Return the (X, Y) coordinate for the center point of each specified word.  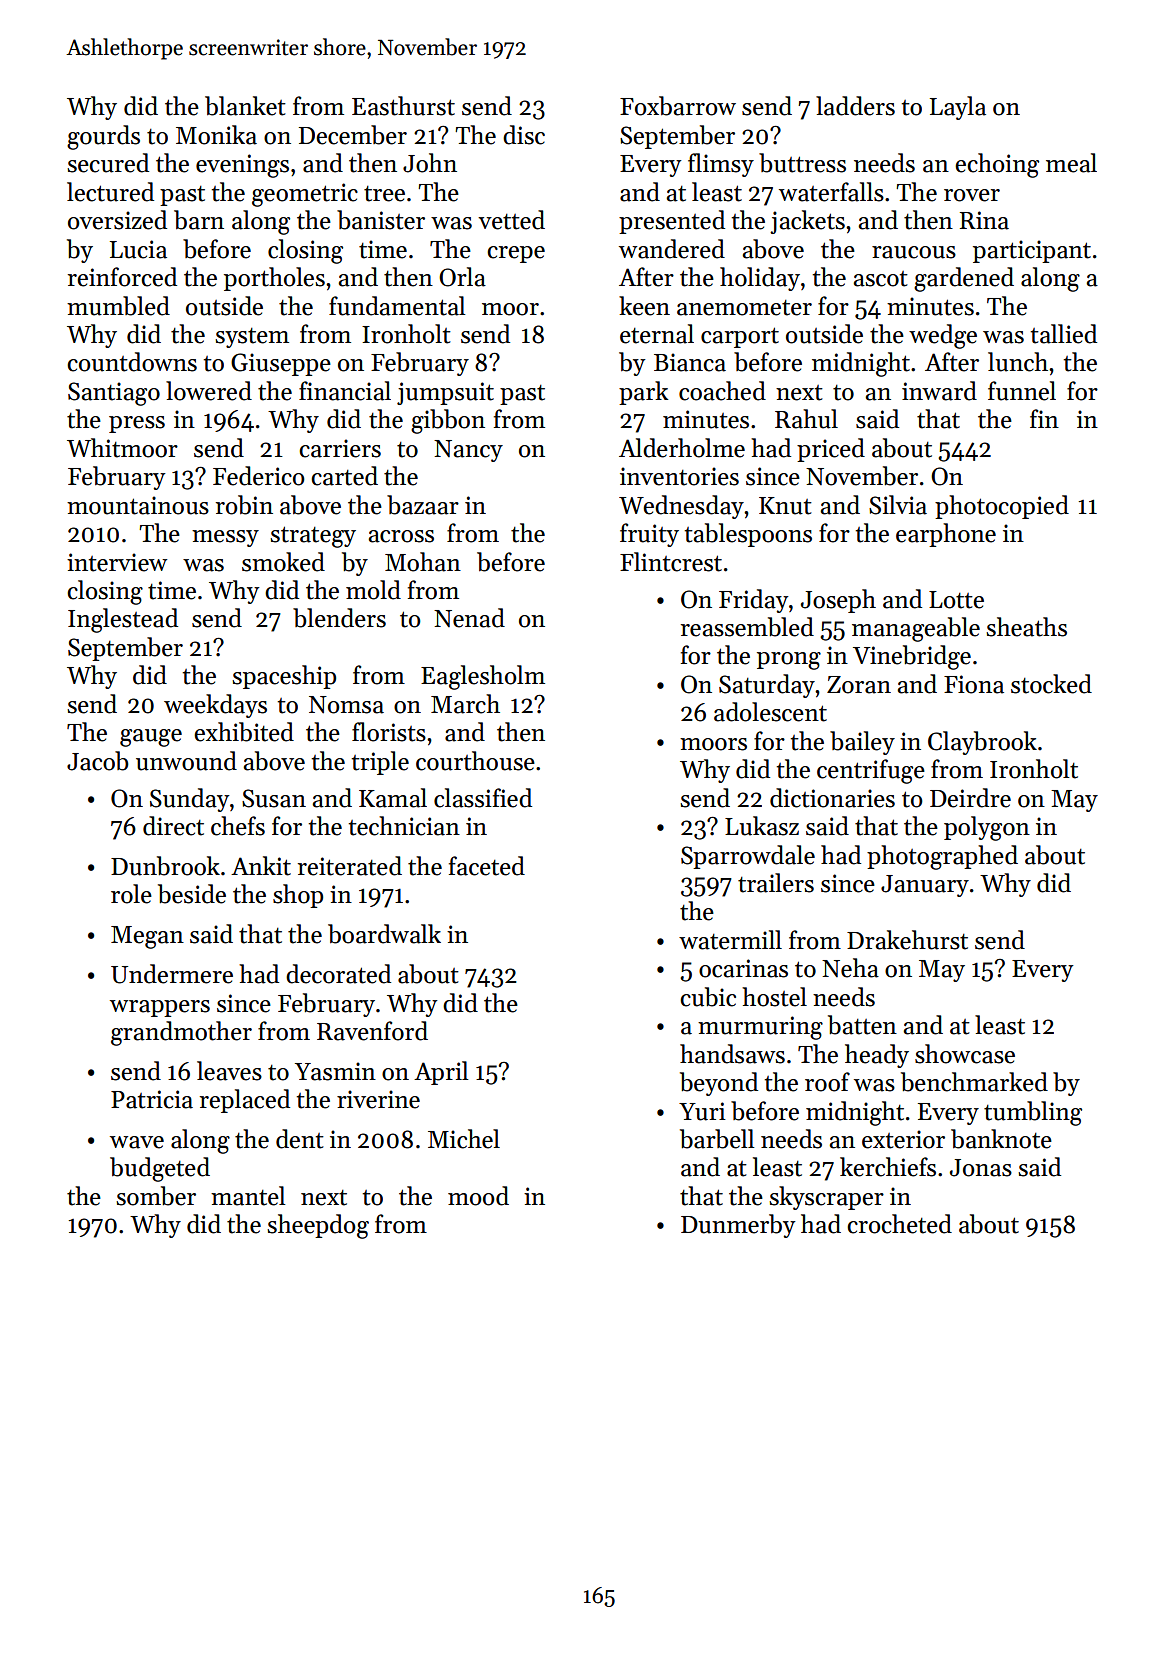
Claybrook (982, 743)
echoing (997, 165)
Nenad (469, 618)
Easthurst (403, 106)
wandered (672, 249)
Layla (958, 108)
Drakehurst (907, 940)
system (252, 338)
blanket (245, 106)
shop (298, 896)
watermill (730, 940)
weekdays (215, 706)
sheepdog (318, 1226)
